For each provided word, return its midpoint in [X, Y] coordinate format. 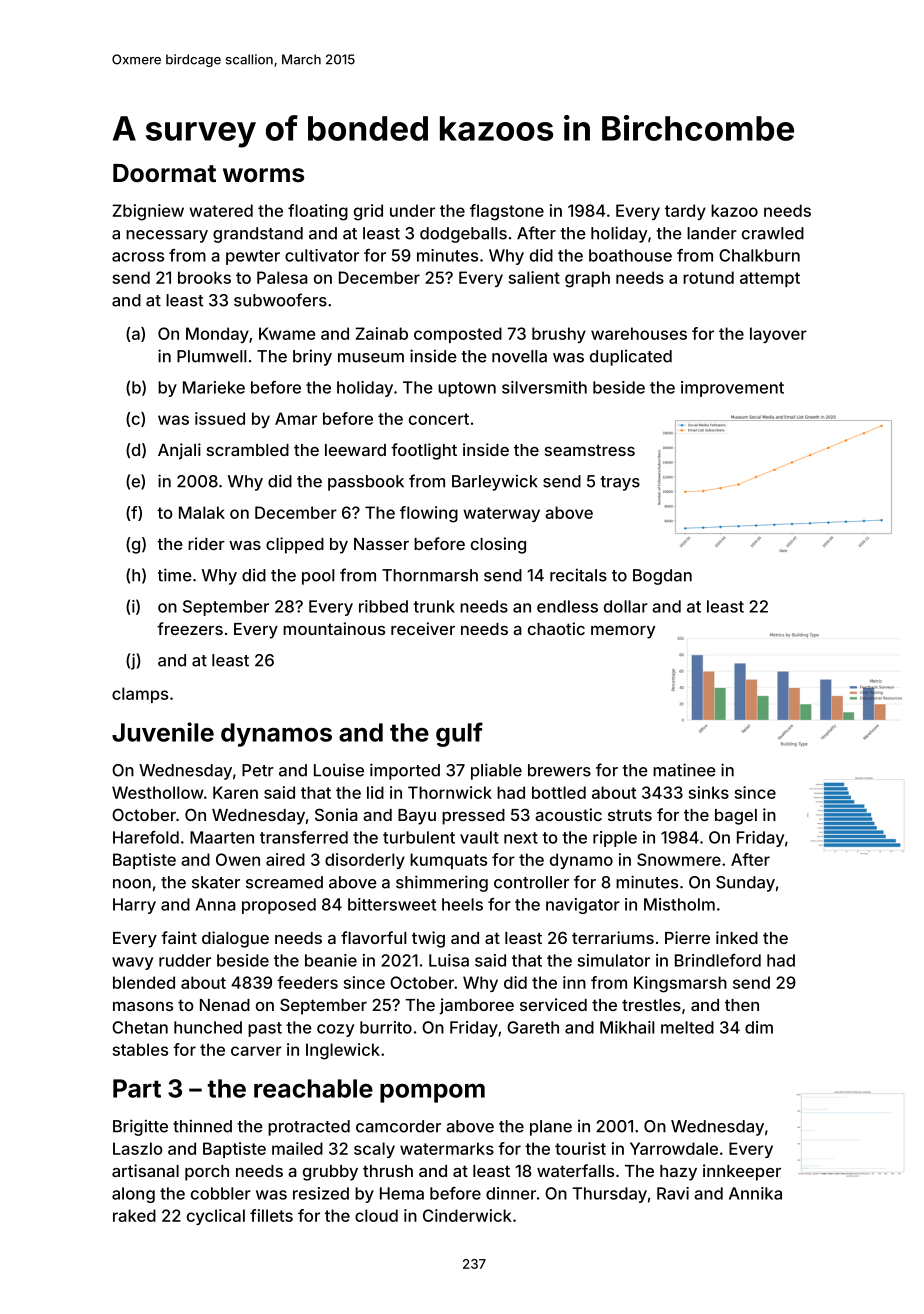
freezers [190, 628]
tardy [685, 212]
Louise [339, 770]
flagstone [507, 212]
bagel [736, 817]
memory [623, 632]
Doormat [164, 173]
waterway [501, 514]
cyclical [216, 1217]
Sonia [336, 814]
